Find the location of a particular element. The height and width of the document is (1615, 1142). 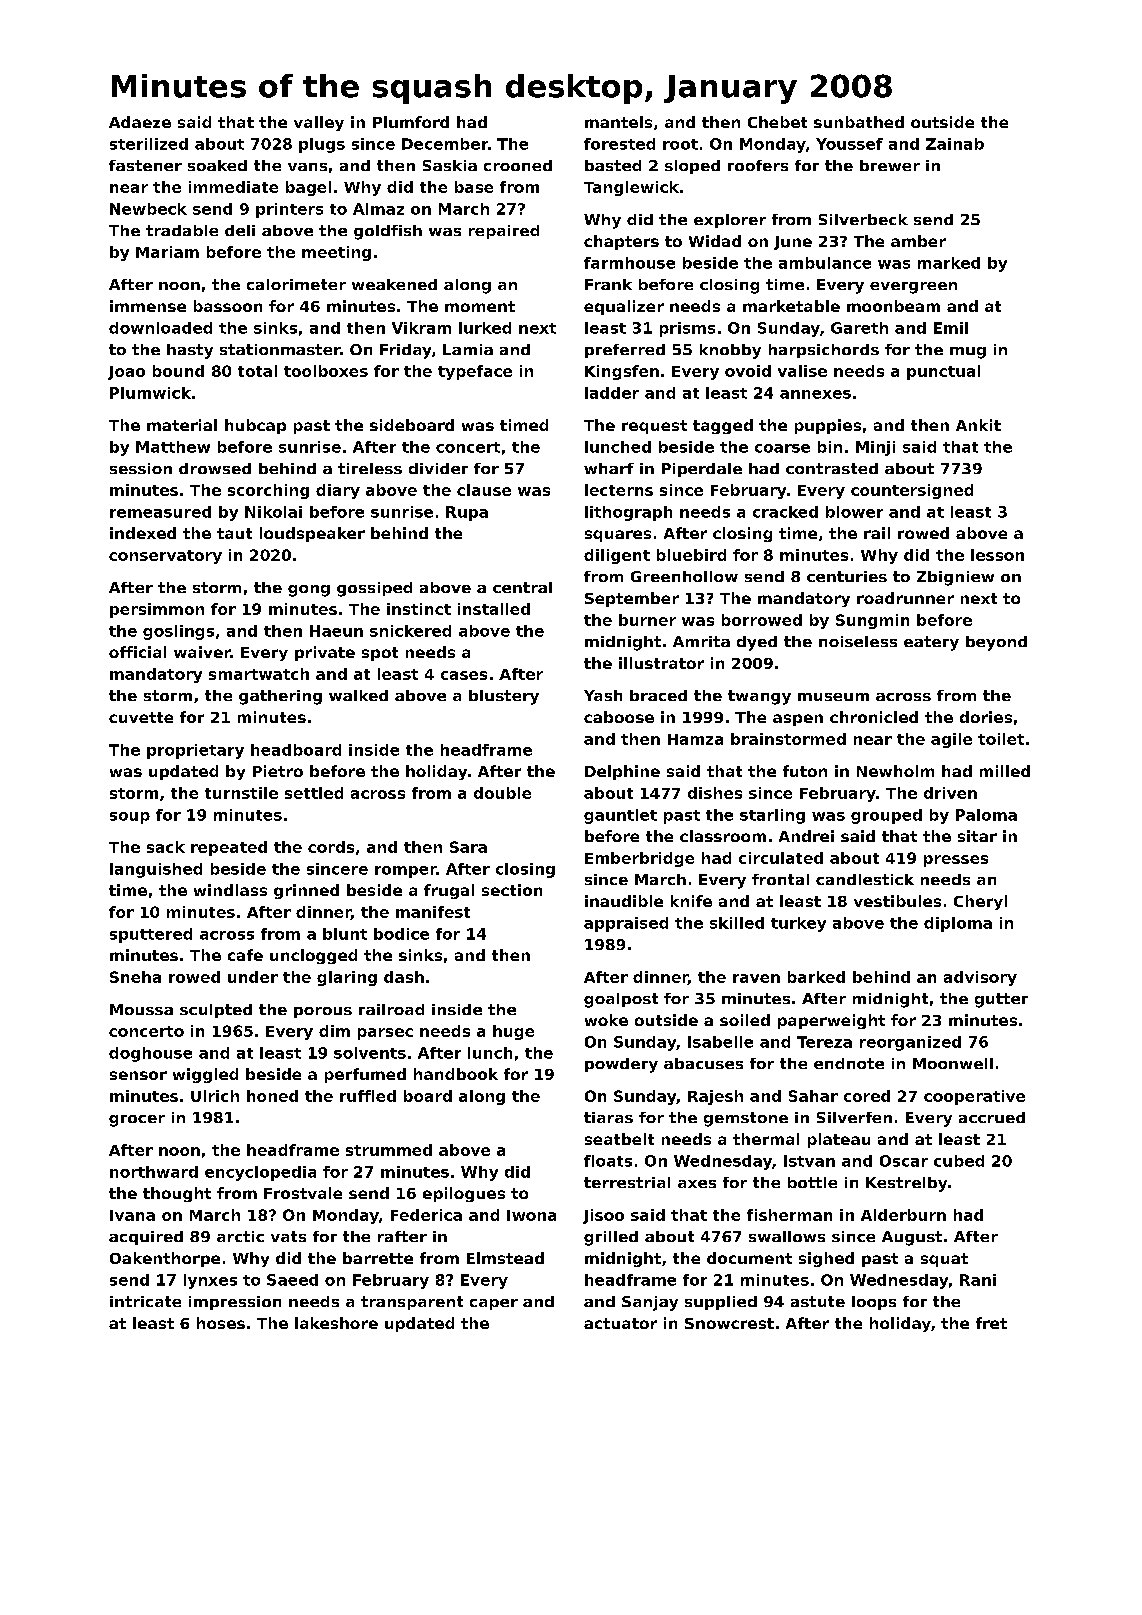

Sahar is located at coordinates (813, 1096).
